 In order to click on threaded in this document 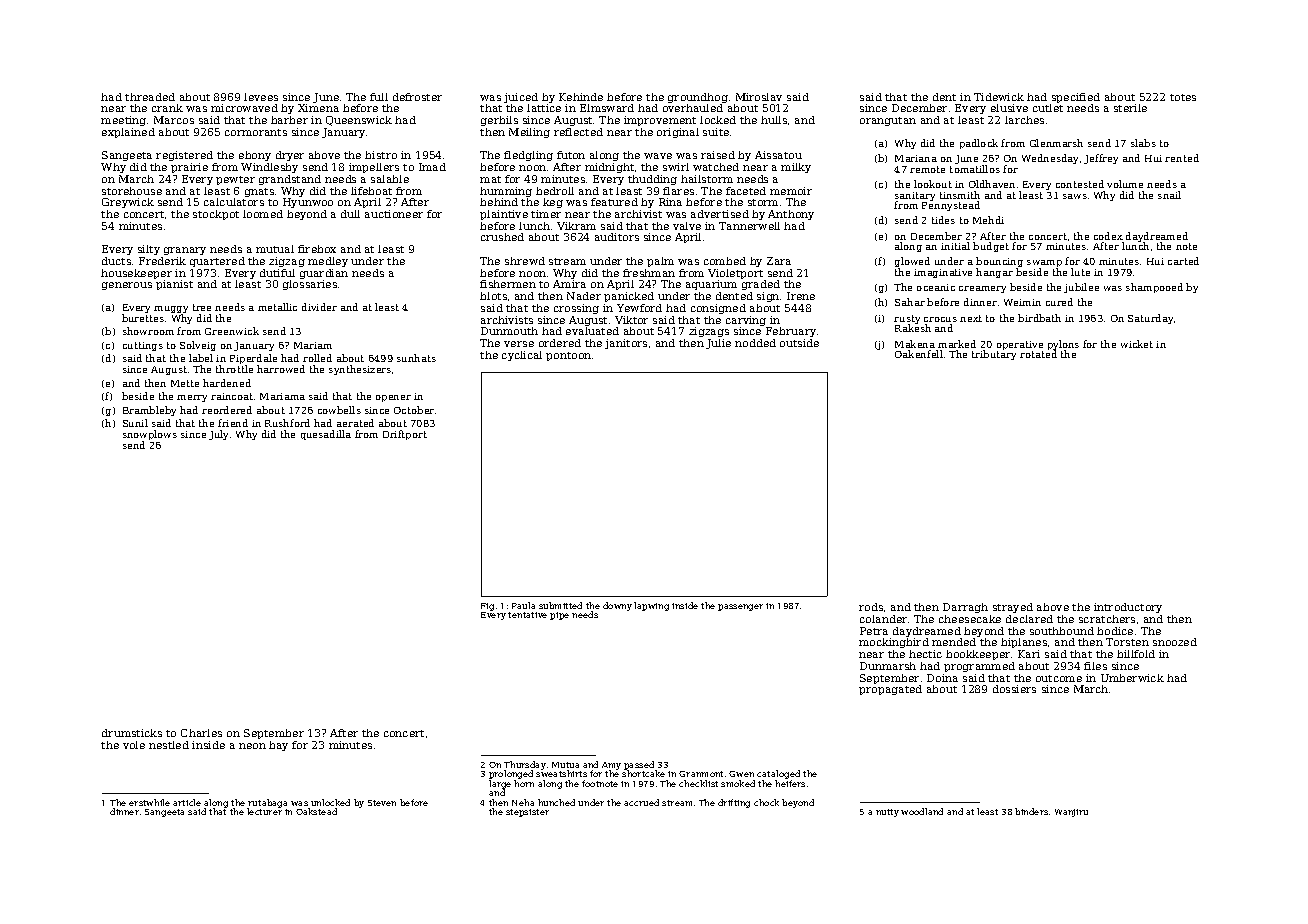, I will do `click(150, 97)`.
